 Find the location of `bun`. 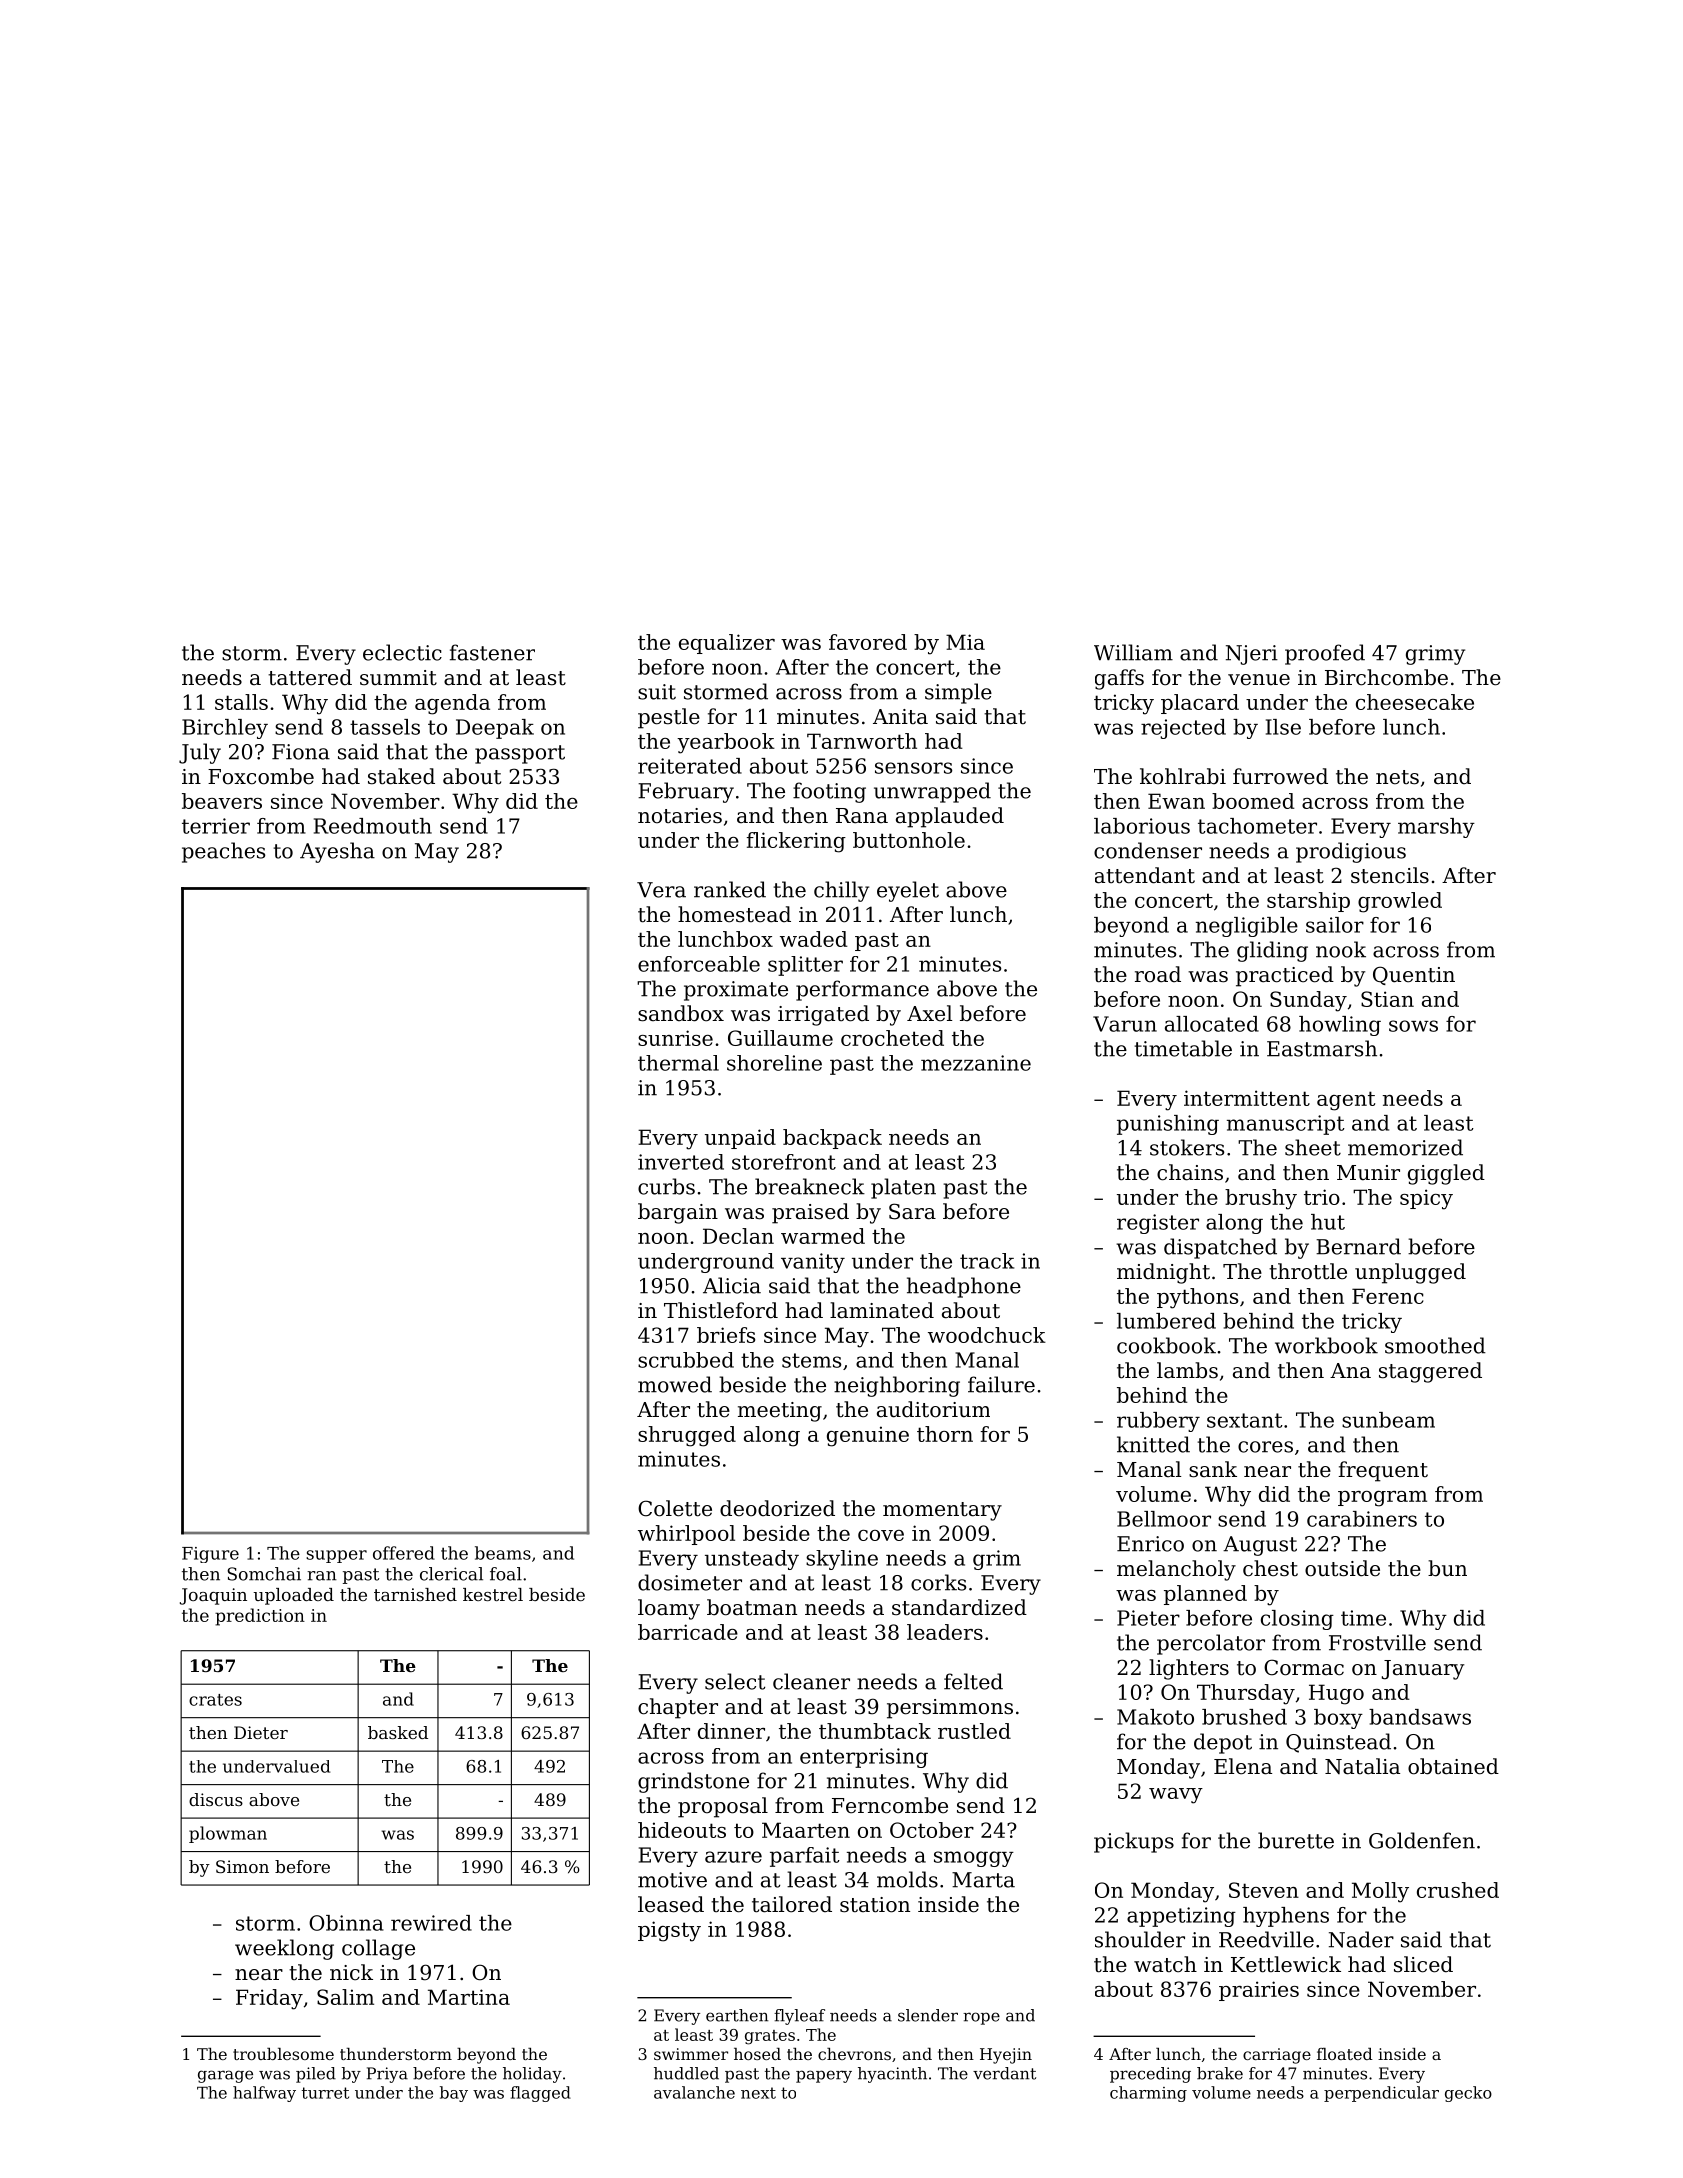

bun is located at coordinates (1447, 1568).
